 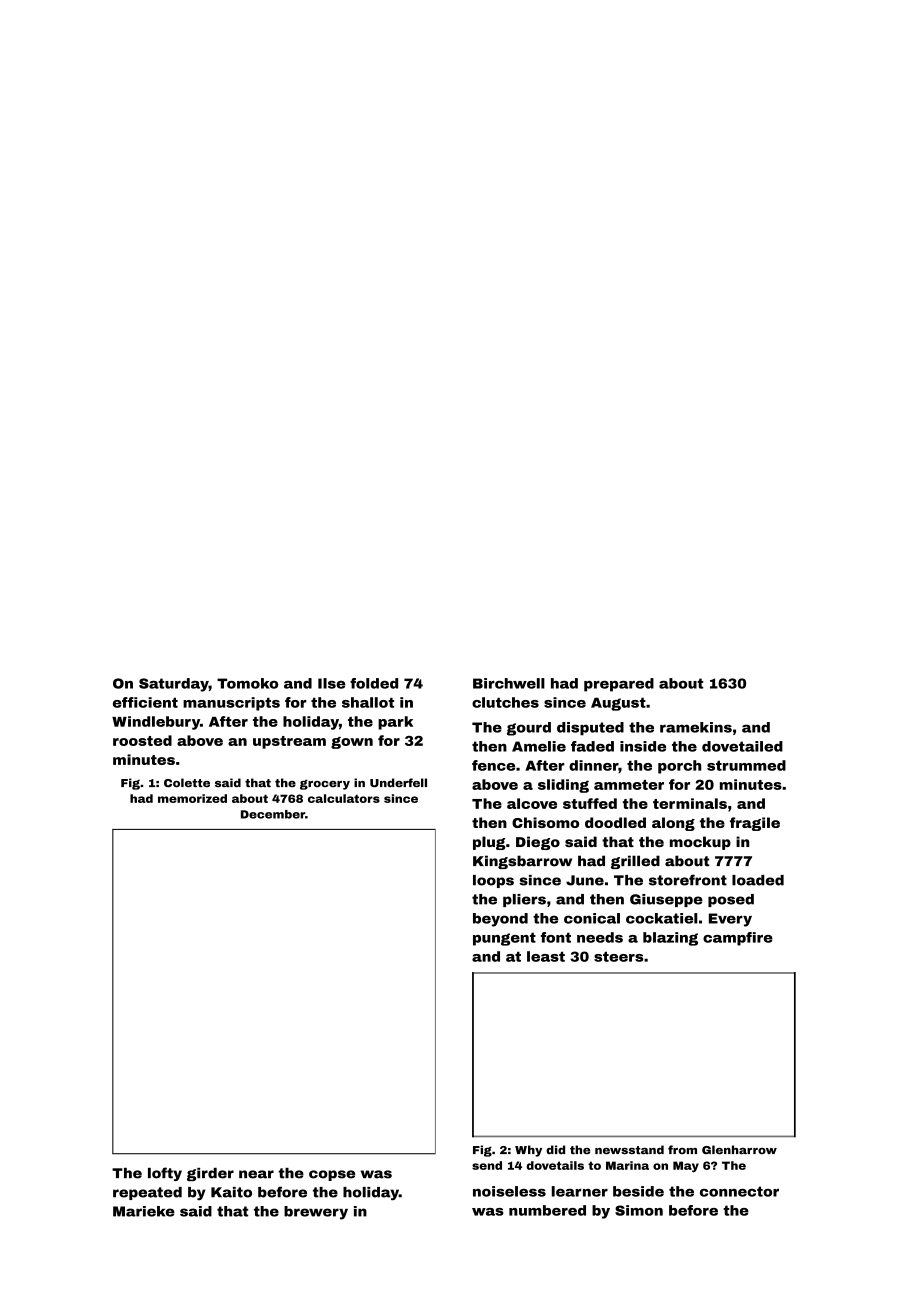 What do you see at coordinates (739, 1191) in the screenshot?
I see `connector` at bounding box center [739, 1191].
